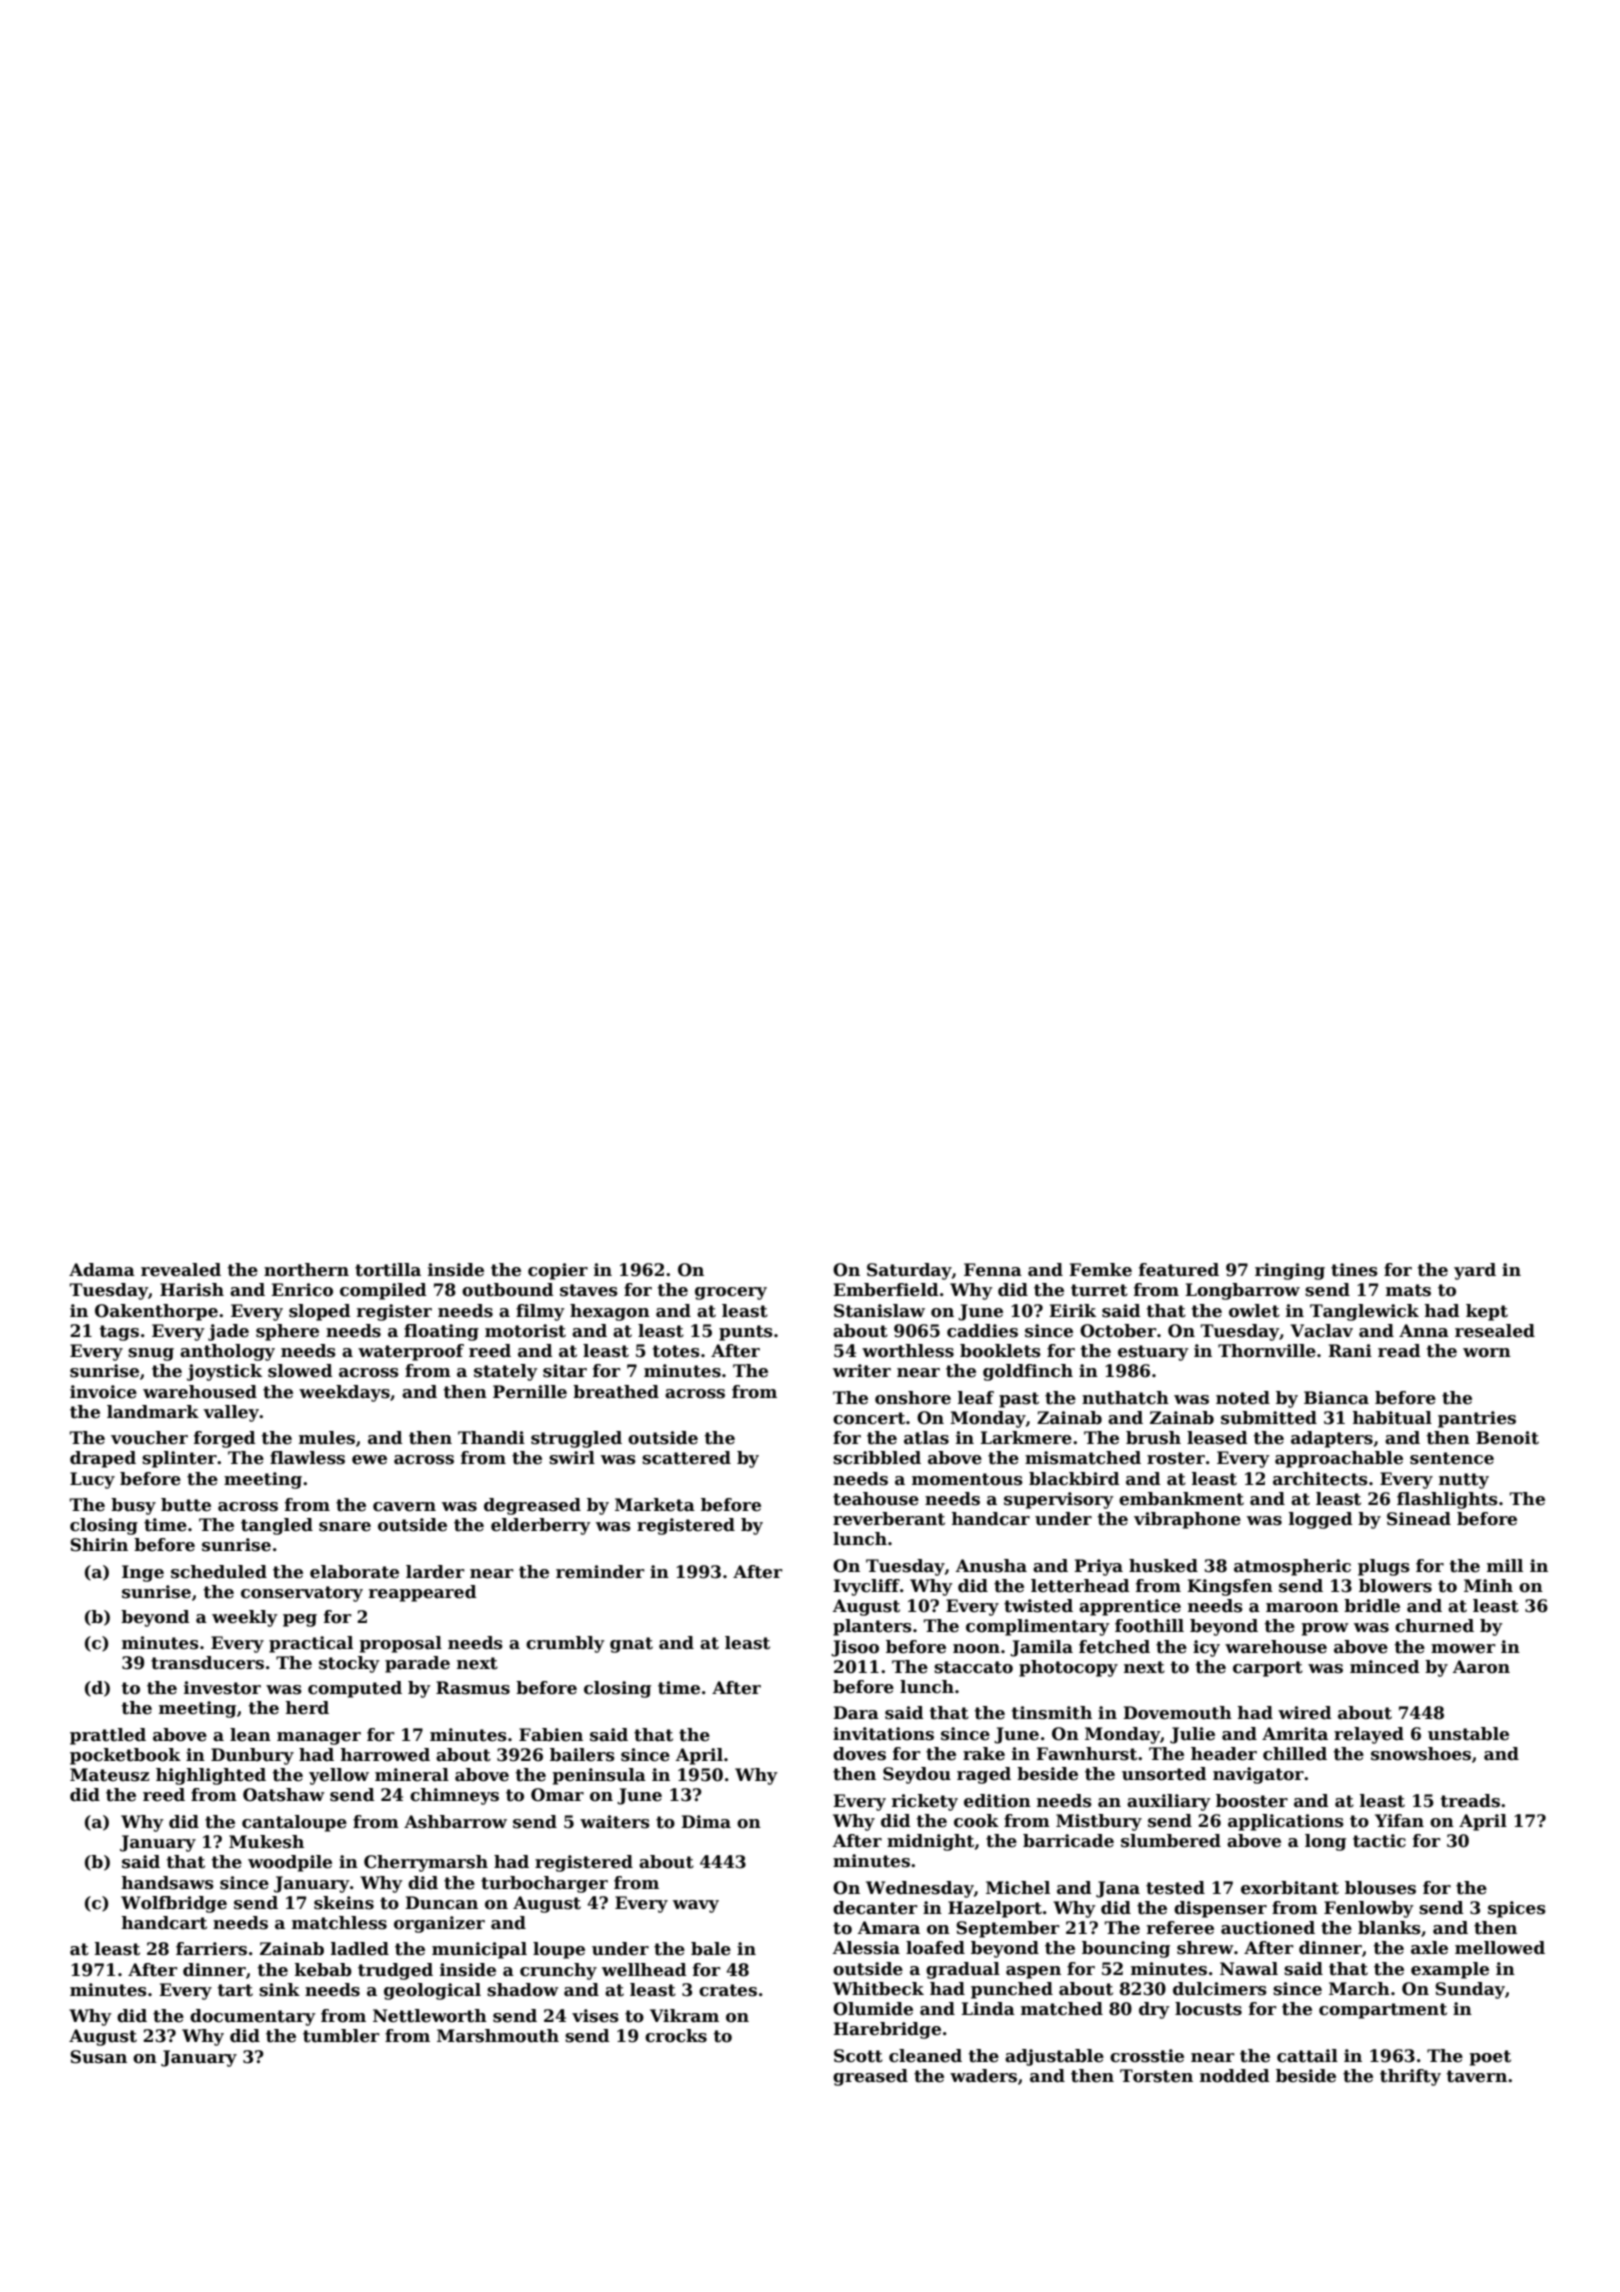 This screenshot has height=2292, width=1620. What do you see at coordinates (1336, 1398) in the screenshot?
I see `Bianca` at bounding box center [1336, 1398].
